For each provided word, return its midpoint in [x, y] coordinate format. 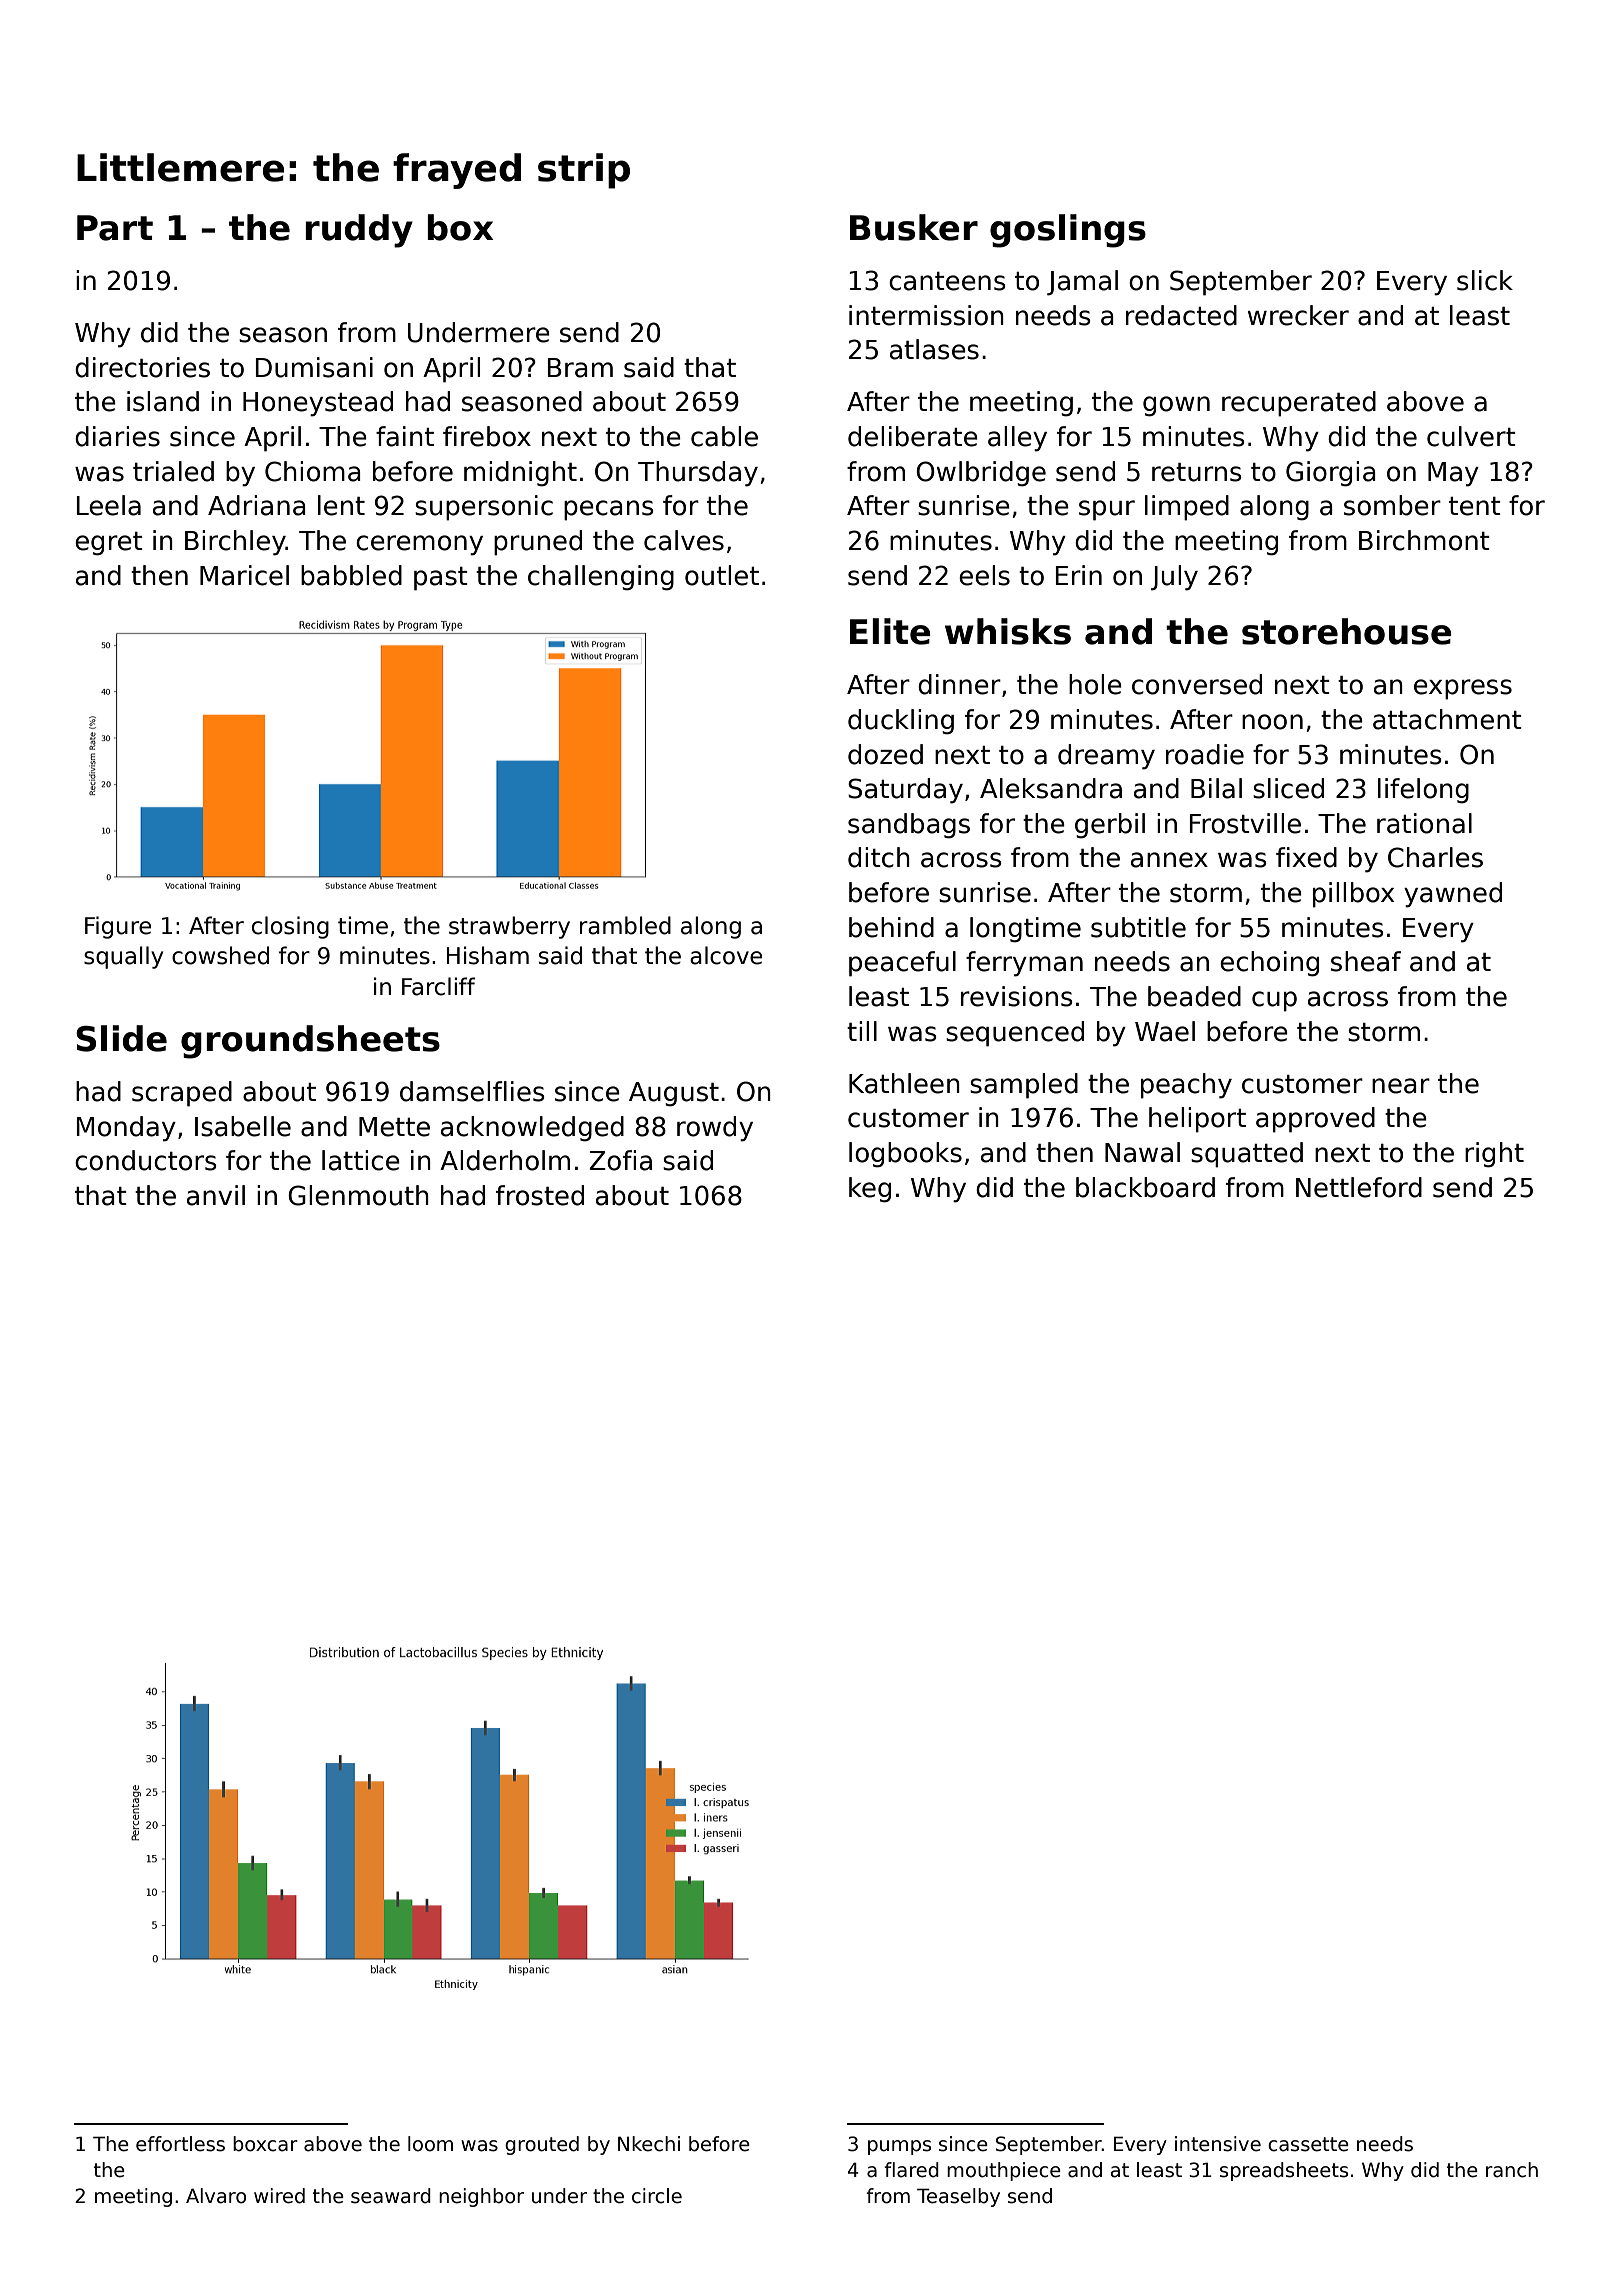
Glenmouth [358, 1195]
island [163, 401]
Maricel [244, 575]
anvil [216, 1195]
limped [1187, 508]
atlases [934, 349]
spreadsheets [1284, 2171]
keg [870, 1190]
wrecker [1298, 315]
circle [657, 2196]
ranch [1512, 2170]
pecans [609, 510]
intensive [1218, 2144]
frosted [540, 1195]
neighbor [481, 2197]
